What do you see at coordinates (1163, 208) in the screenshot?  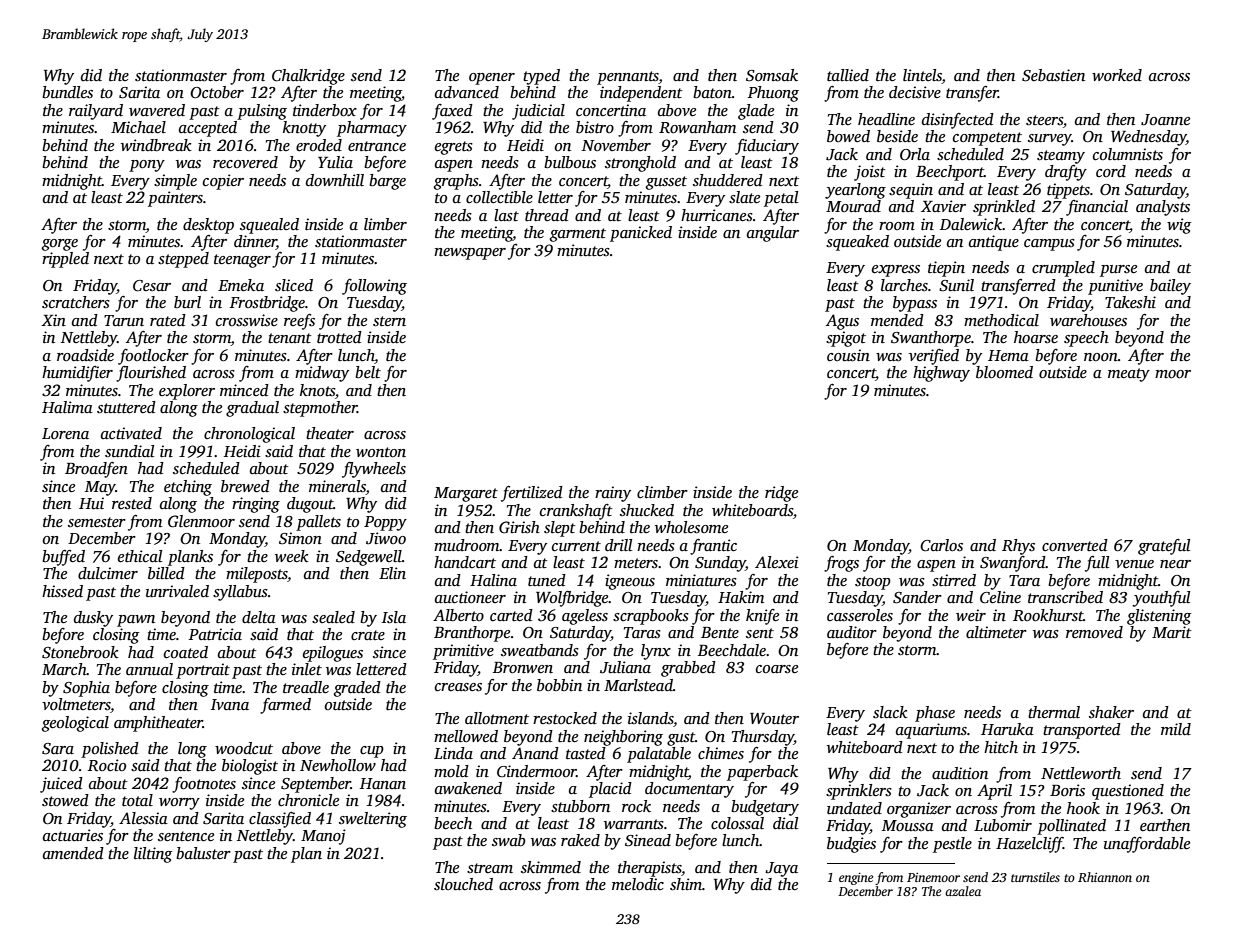 I see `analysts` at bounding box center [1163, 208].
